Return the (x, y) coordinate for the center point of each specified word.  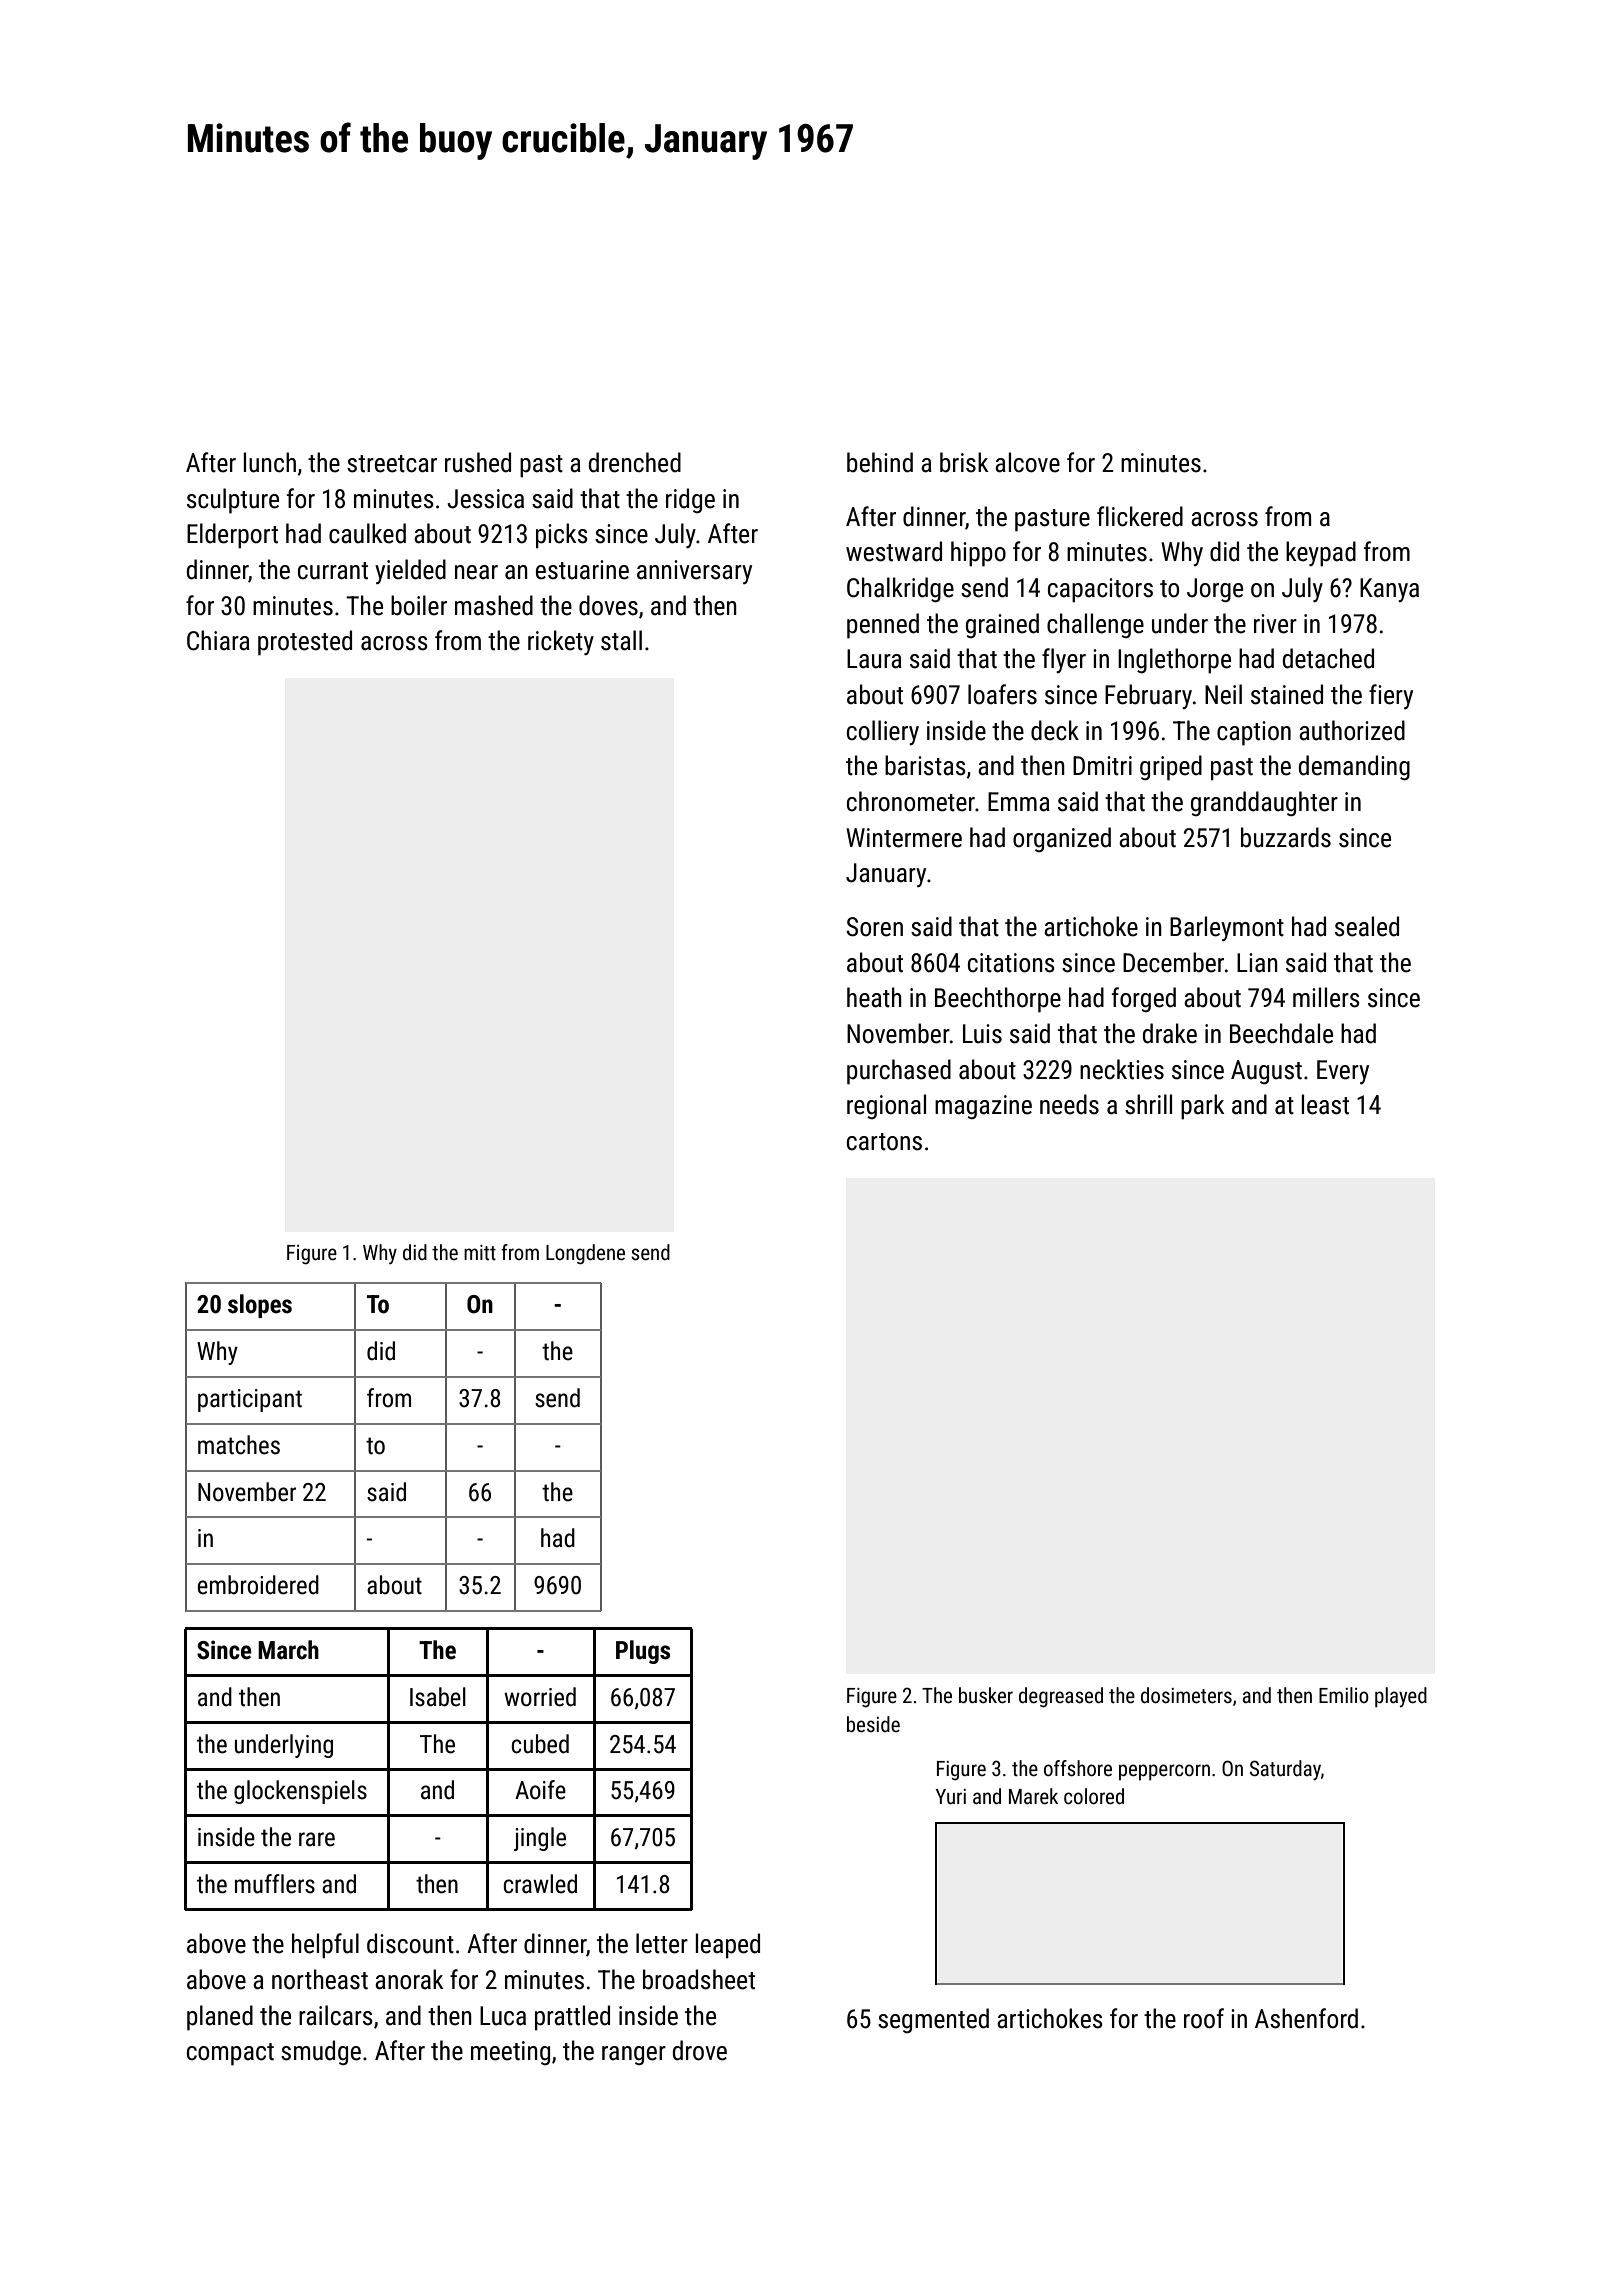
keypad (1321, 554)
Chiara (218, 640)
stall (621, 640)
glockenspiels (300, 1792)
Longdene (585, 1254)
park (1202, 1107)
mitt (480, 1252)
